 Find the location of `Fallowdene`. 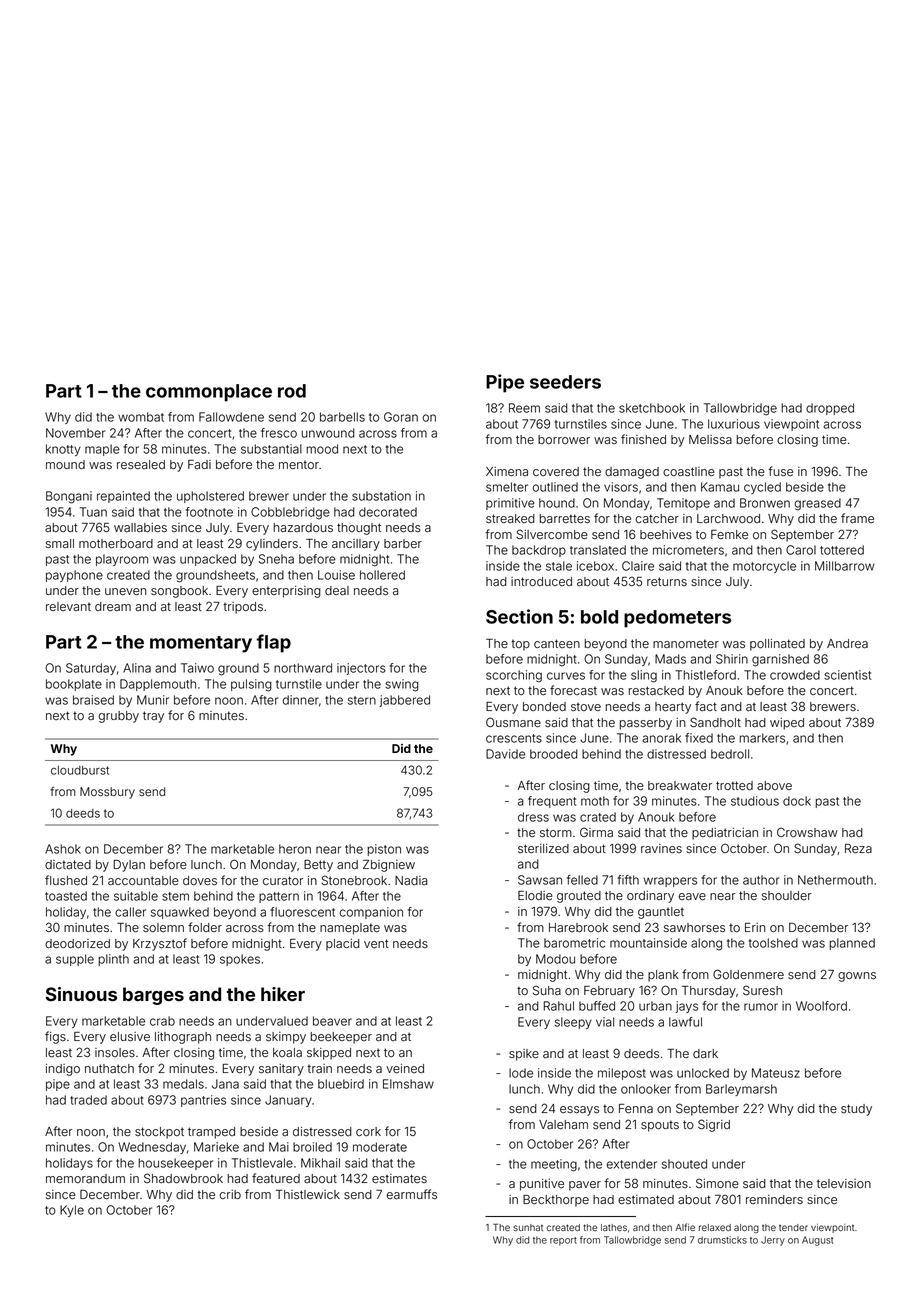

Fallowdene is located at coordinates (231, 417).
